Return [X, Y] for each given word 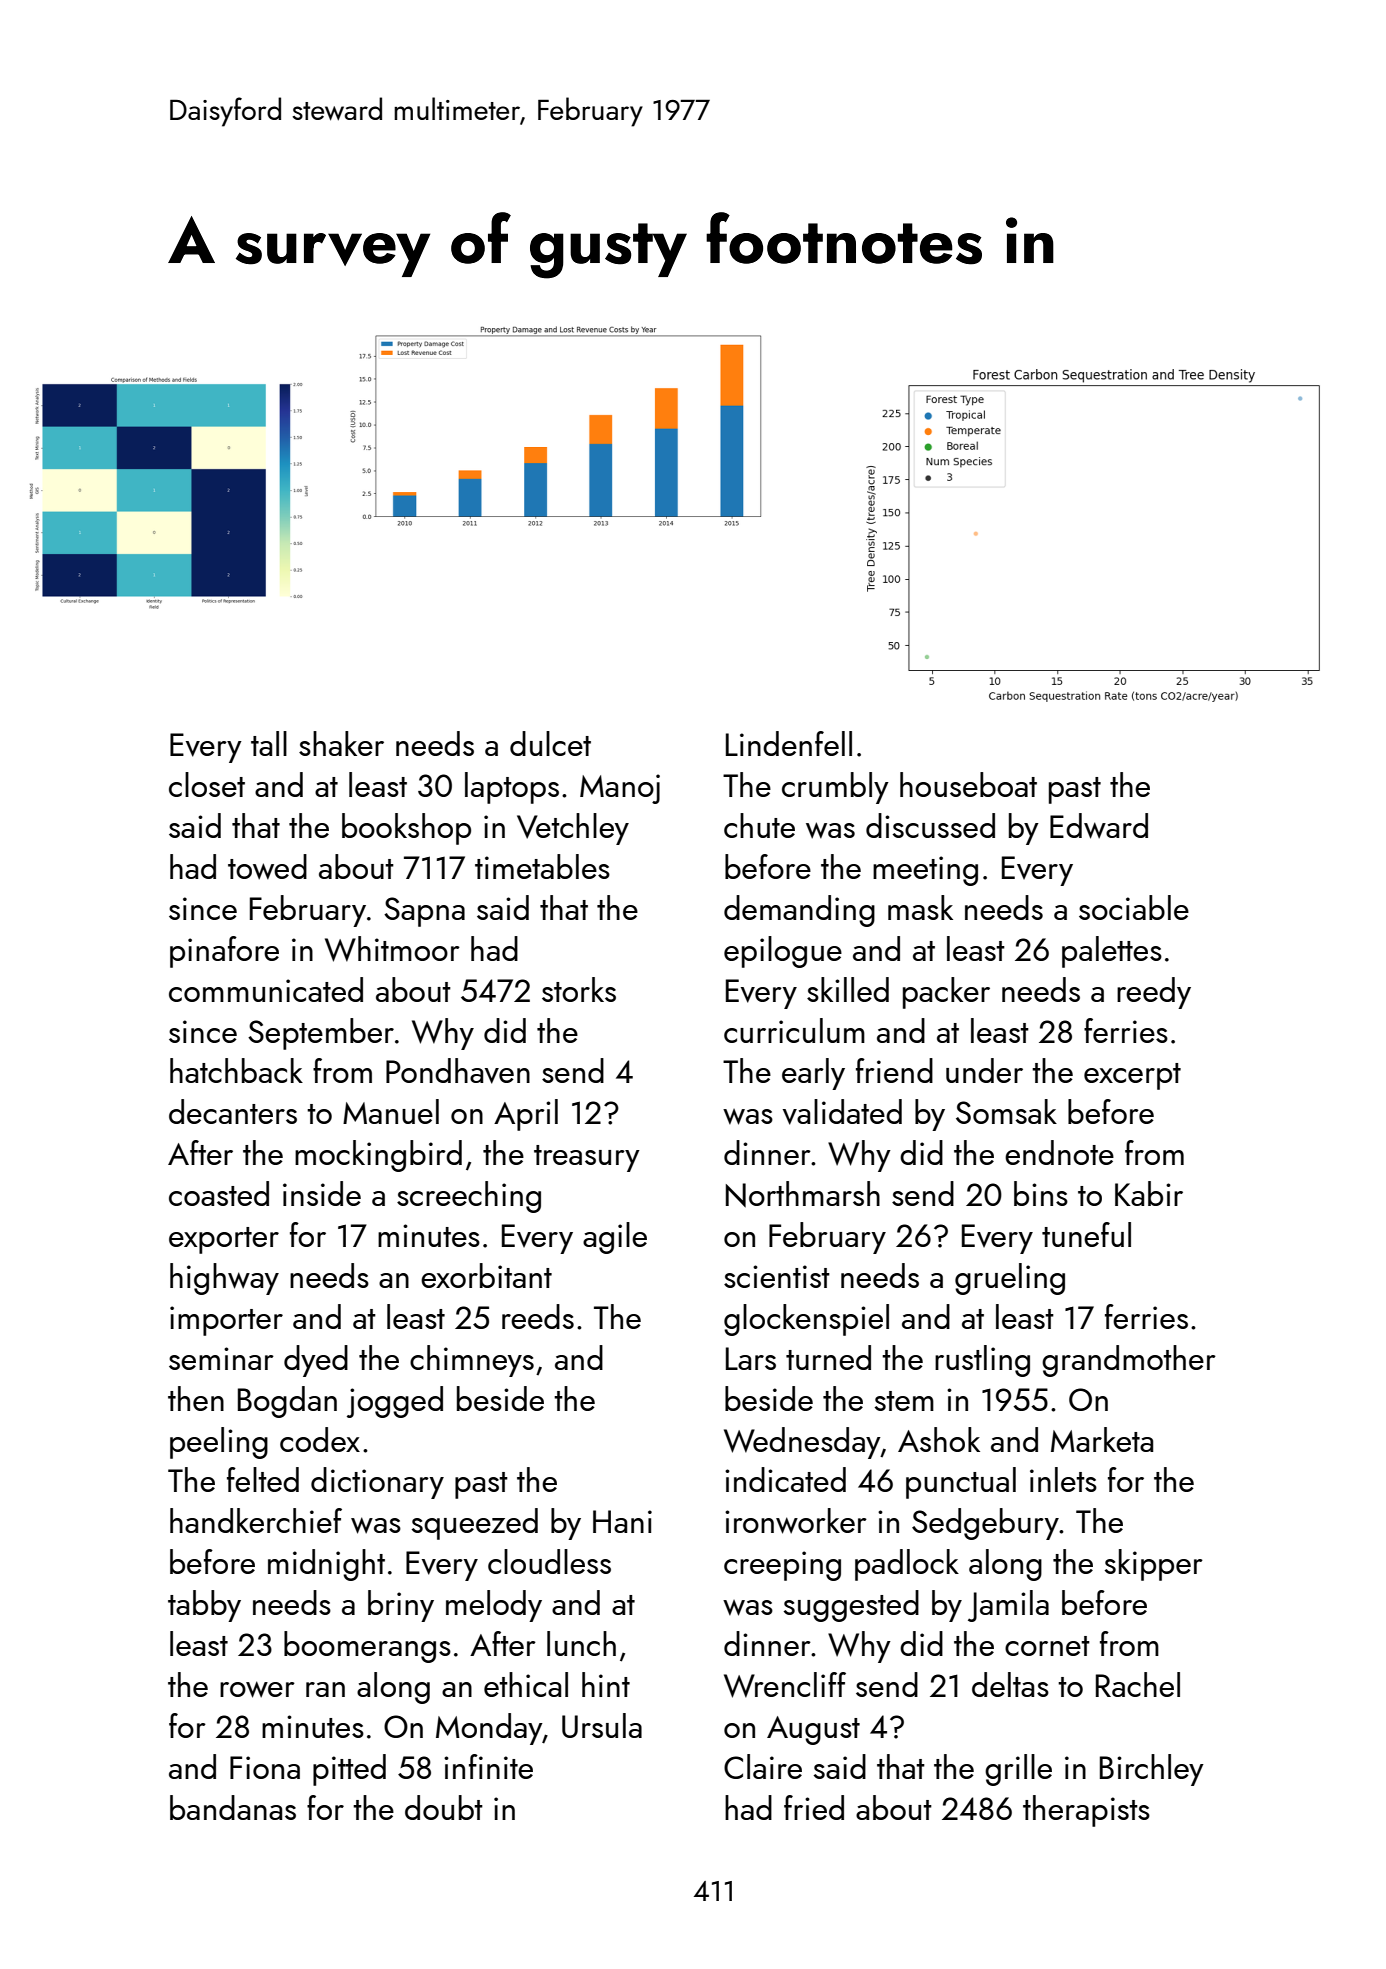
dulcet [550, 743]
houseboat [968, 784]
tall [269, 743]
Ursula [602, 1725]
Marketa [1102, 1439]
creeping [782, 1566]
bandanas [233, 1807]
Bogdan [287, 1402]
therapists [1086, 1811]
